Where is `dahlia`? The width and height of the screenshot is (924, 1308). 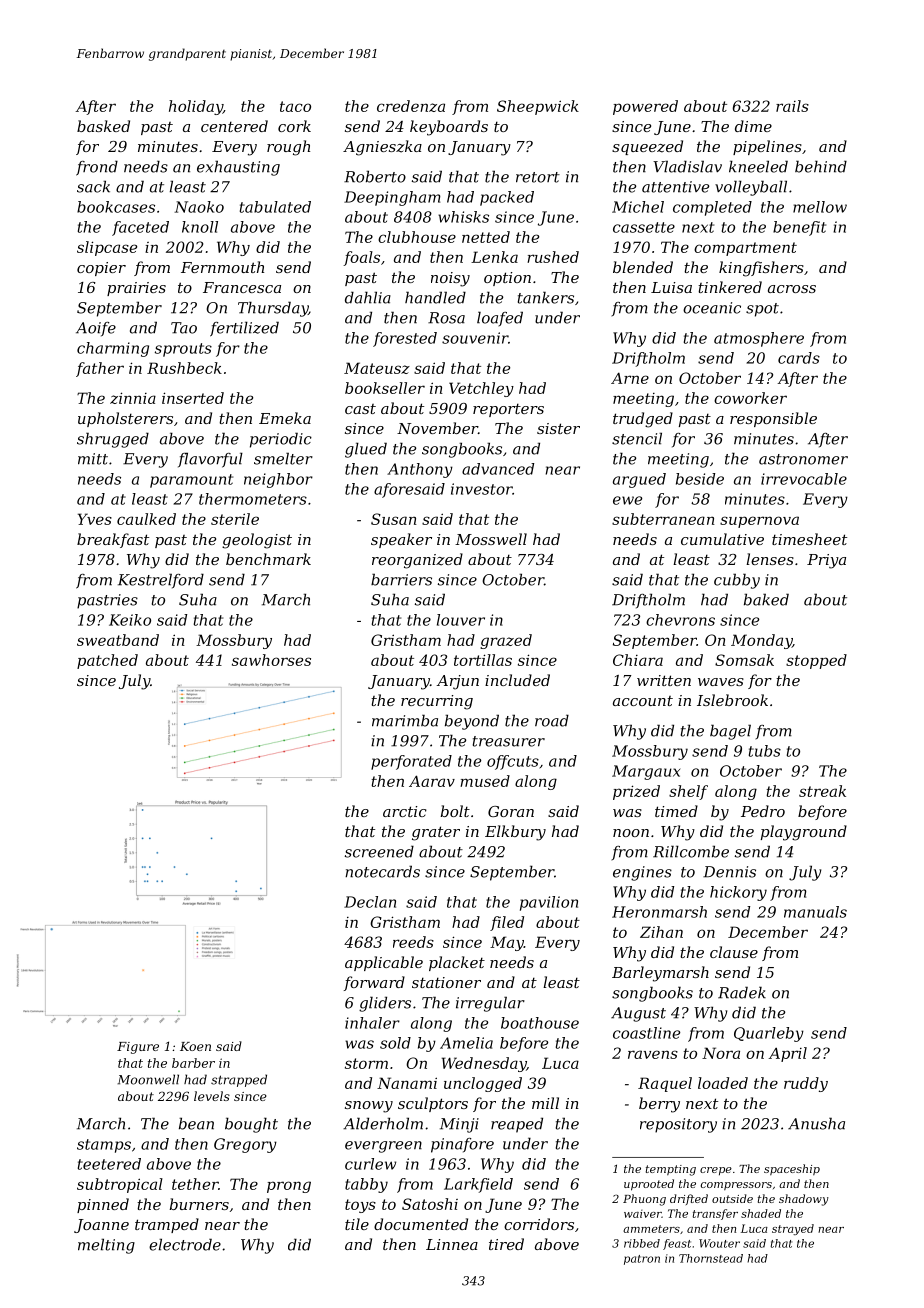
dahlia is located at coordinates (368, 297).
